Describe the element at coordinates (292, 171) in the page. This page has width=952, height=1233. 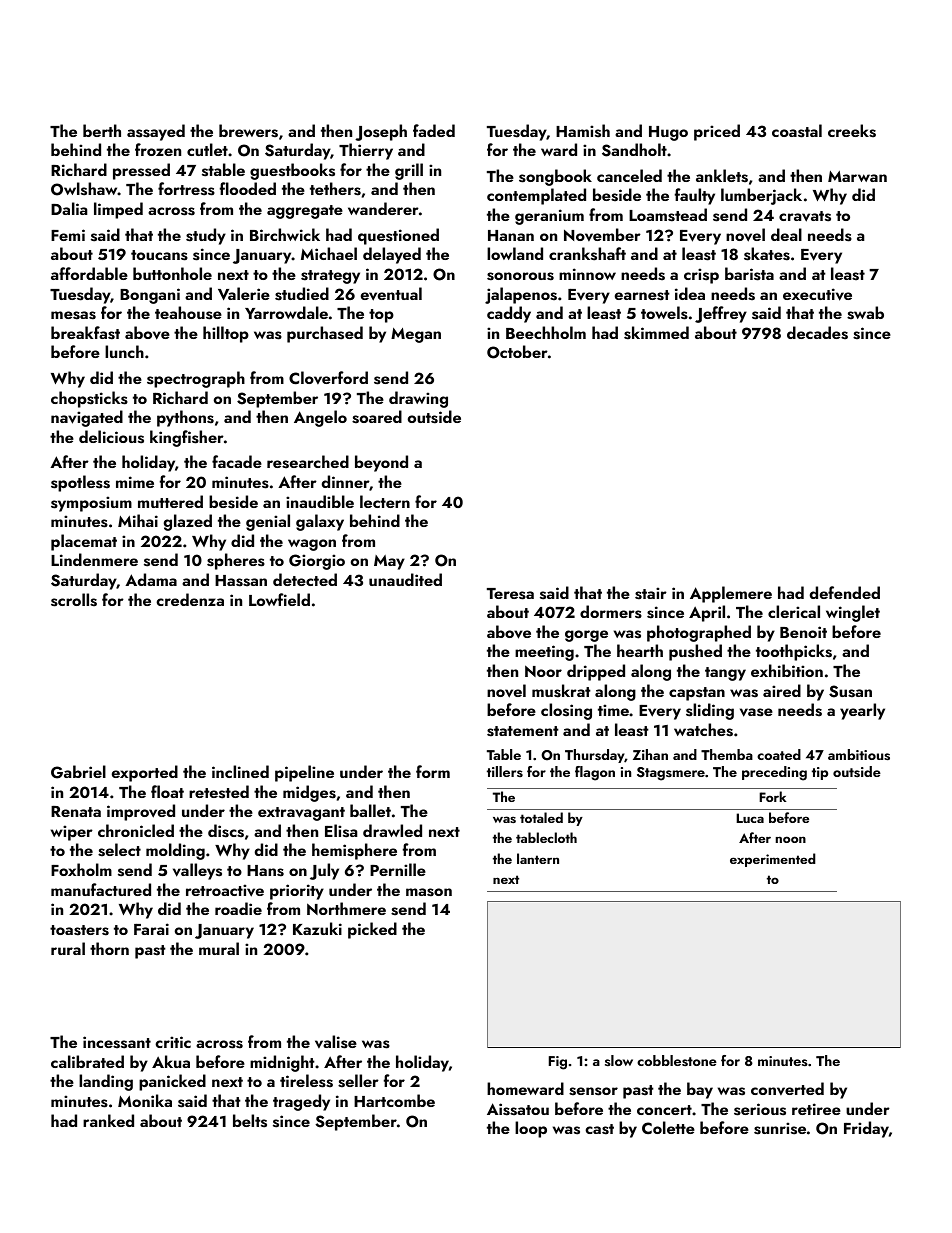
I see `guestbooks` at that location.
